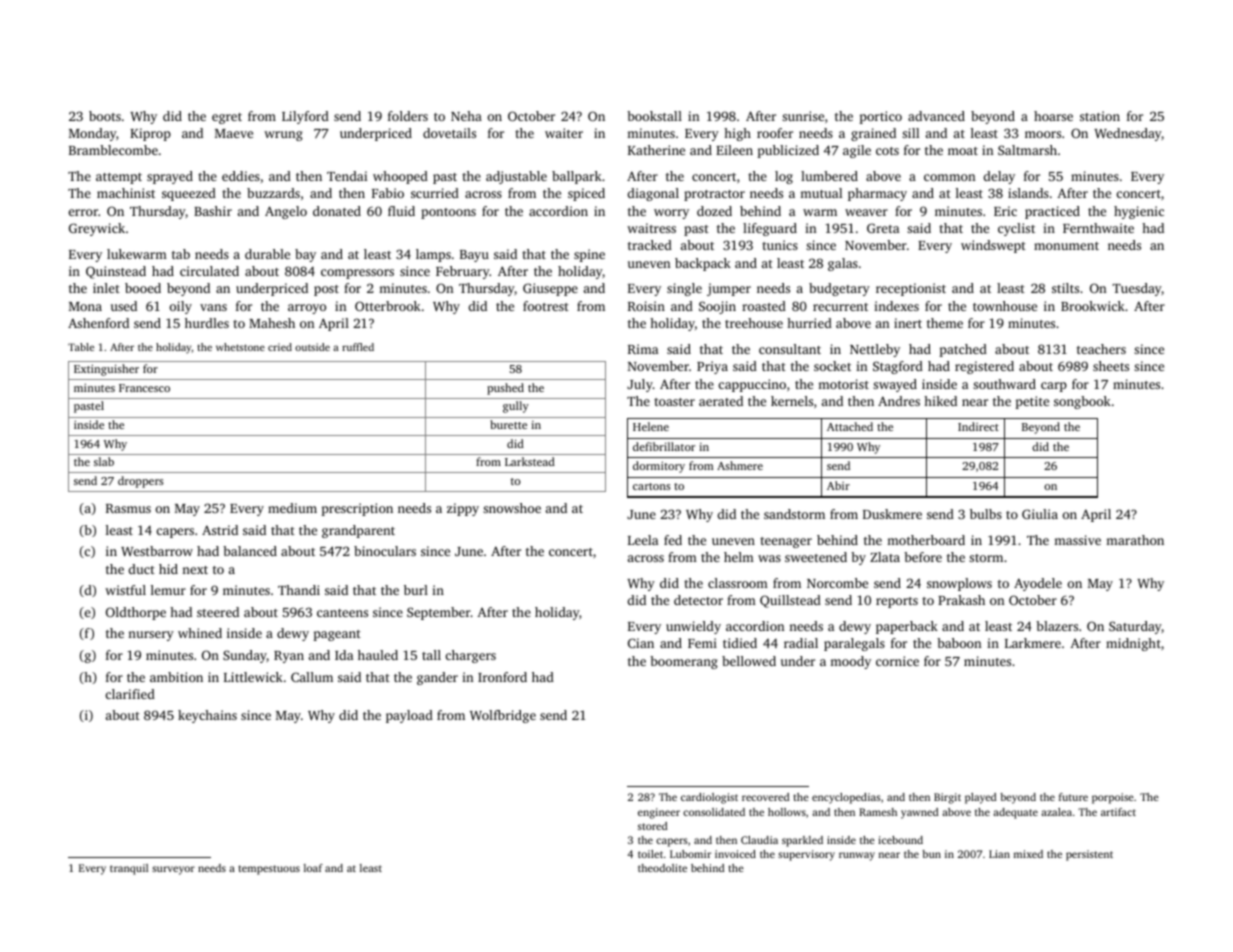 This screenshot has width=1233, height=952. Describe the element at coordinates (729, 289) in the screenshot. I see `jumper` at that location.
